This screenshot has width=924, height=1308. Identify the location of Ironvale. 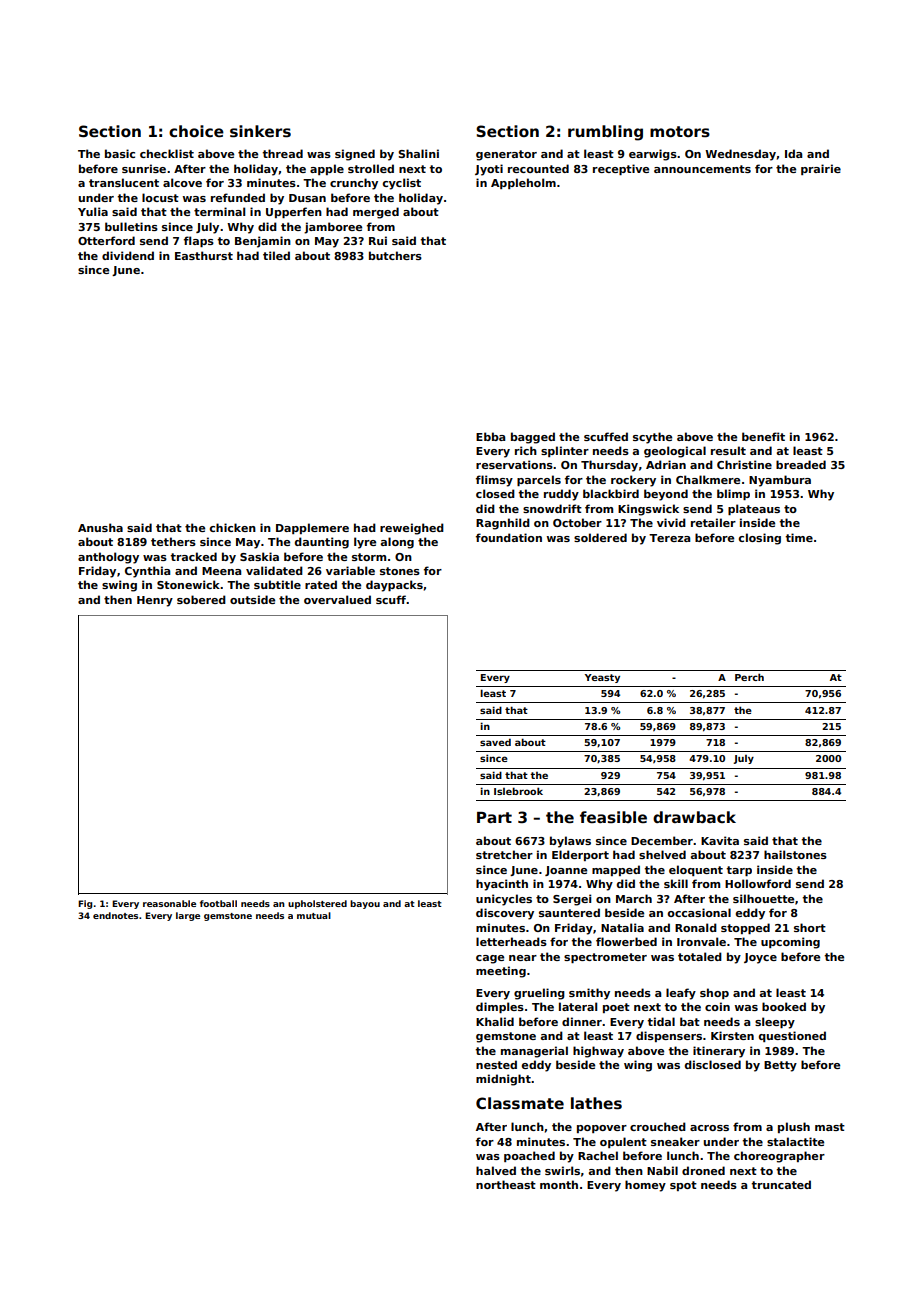
(701, 941).
